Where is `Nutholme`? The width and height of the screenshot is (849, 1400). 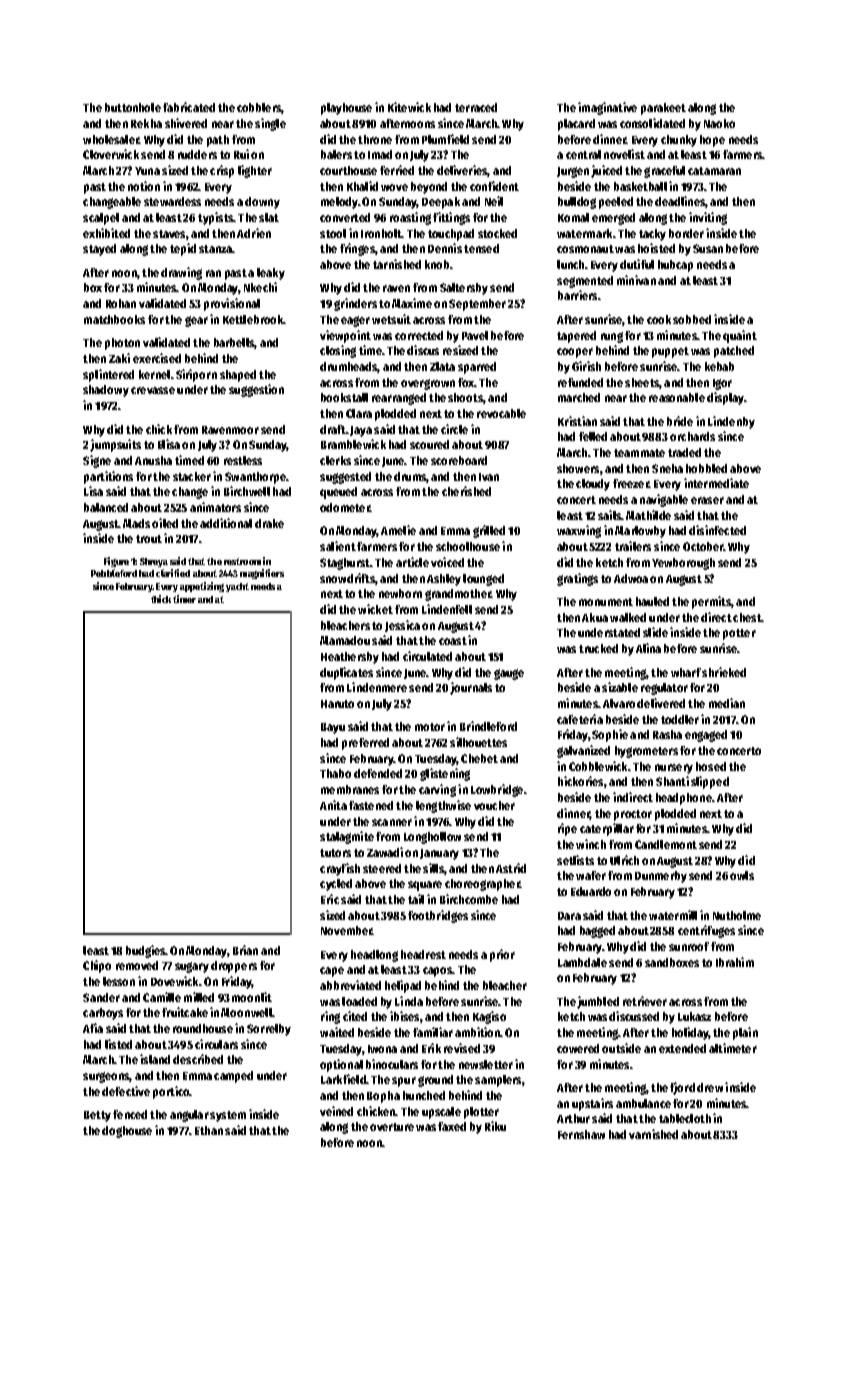 Nutholme is located at coordinates (737, 915).
